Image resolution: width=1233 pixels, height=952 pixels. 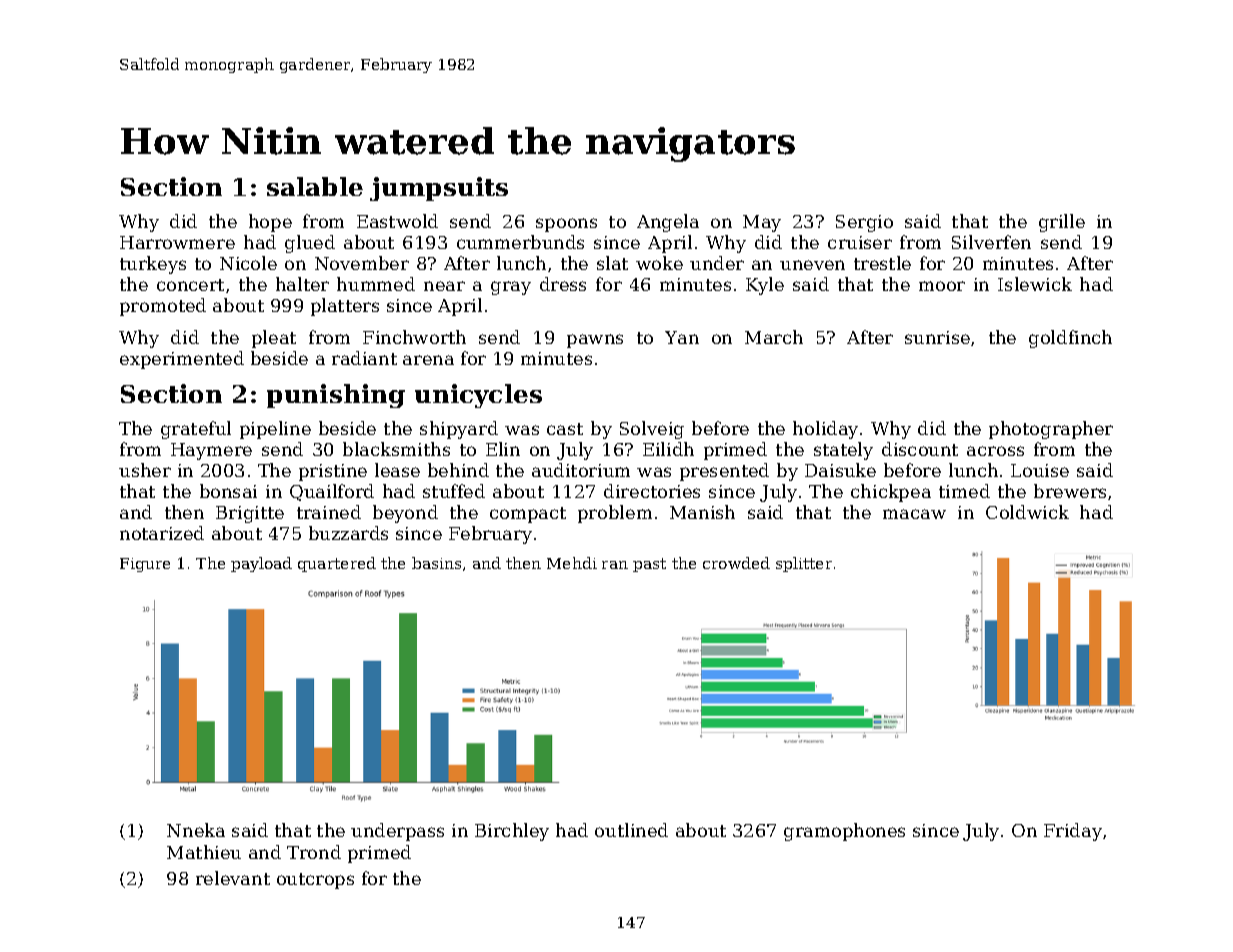 What do you see at coordinates (572, 563) in the screenshot?
I see `Mehdi` at bounding box center [572, 563].
